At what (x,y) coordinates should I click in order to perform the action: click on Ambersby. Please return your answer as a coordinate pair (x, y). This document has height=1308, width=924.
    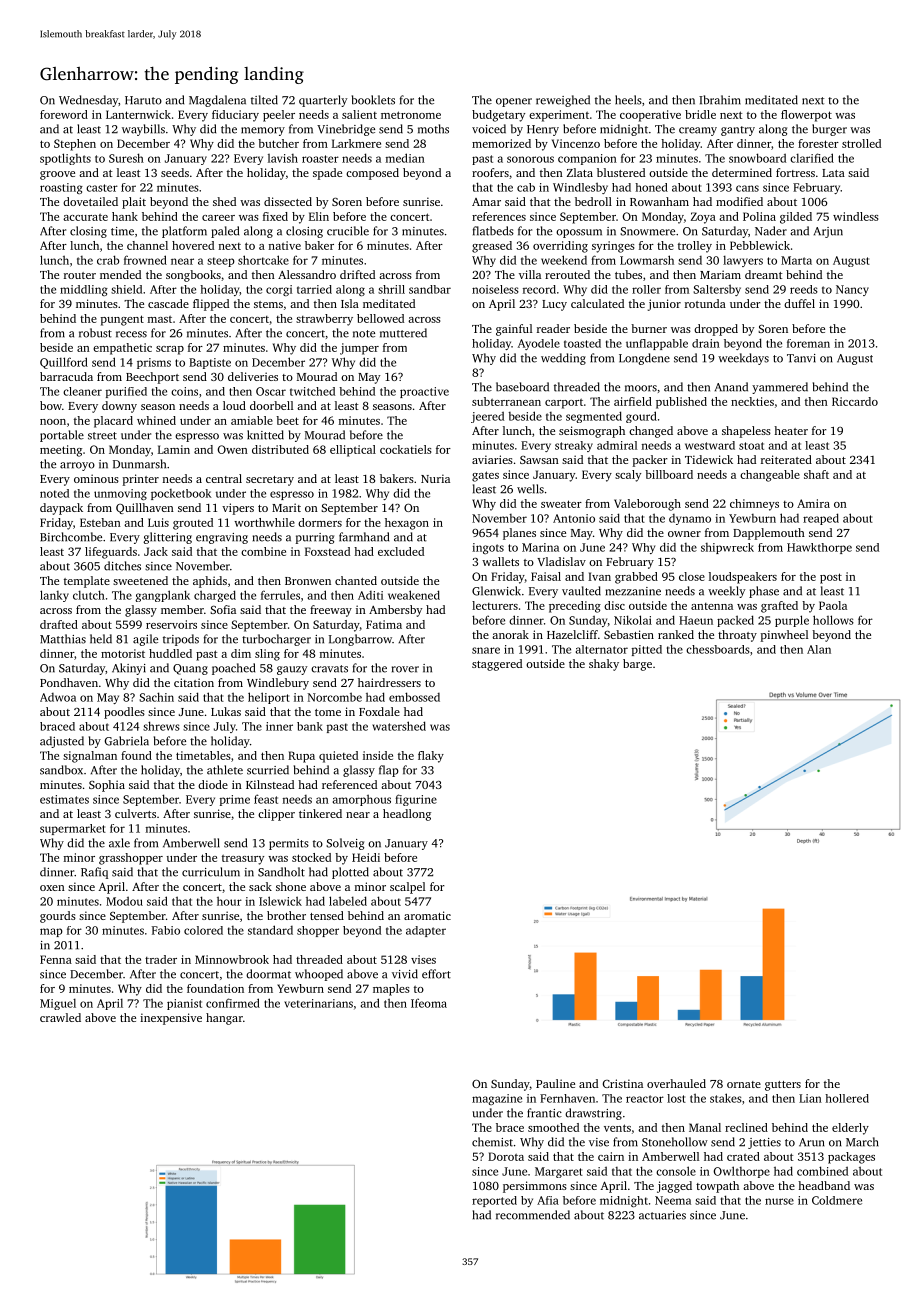
    Looking at the image, I should click on (396, 611).
